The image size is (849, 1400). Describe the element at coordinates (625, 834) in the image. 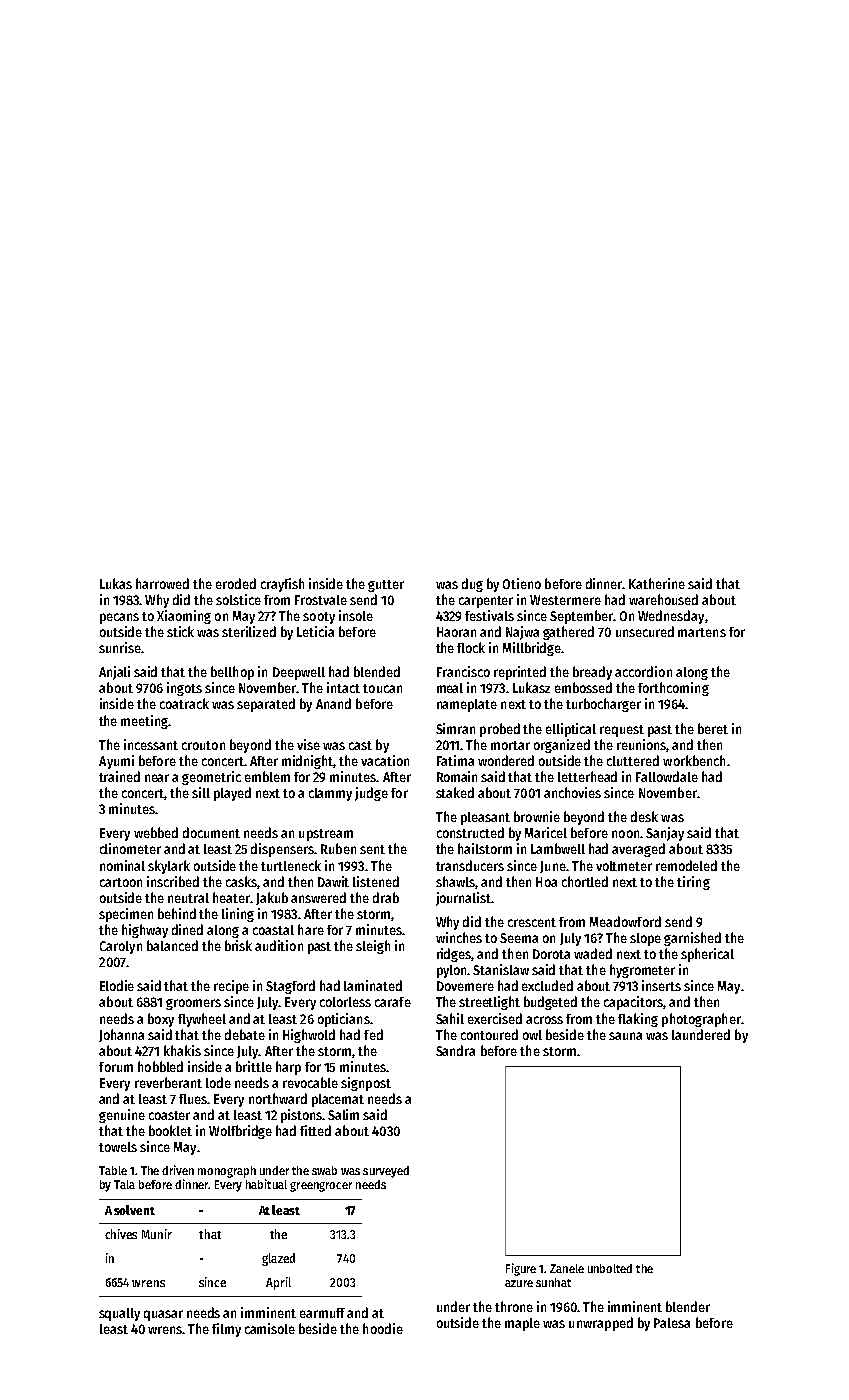

I see `noon` at that location.
